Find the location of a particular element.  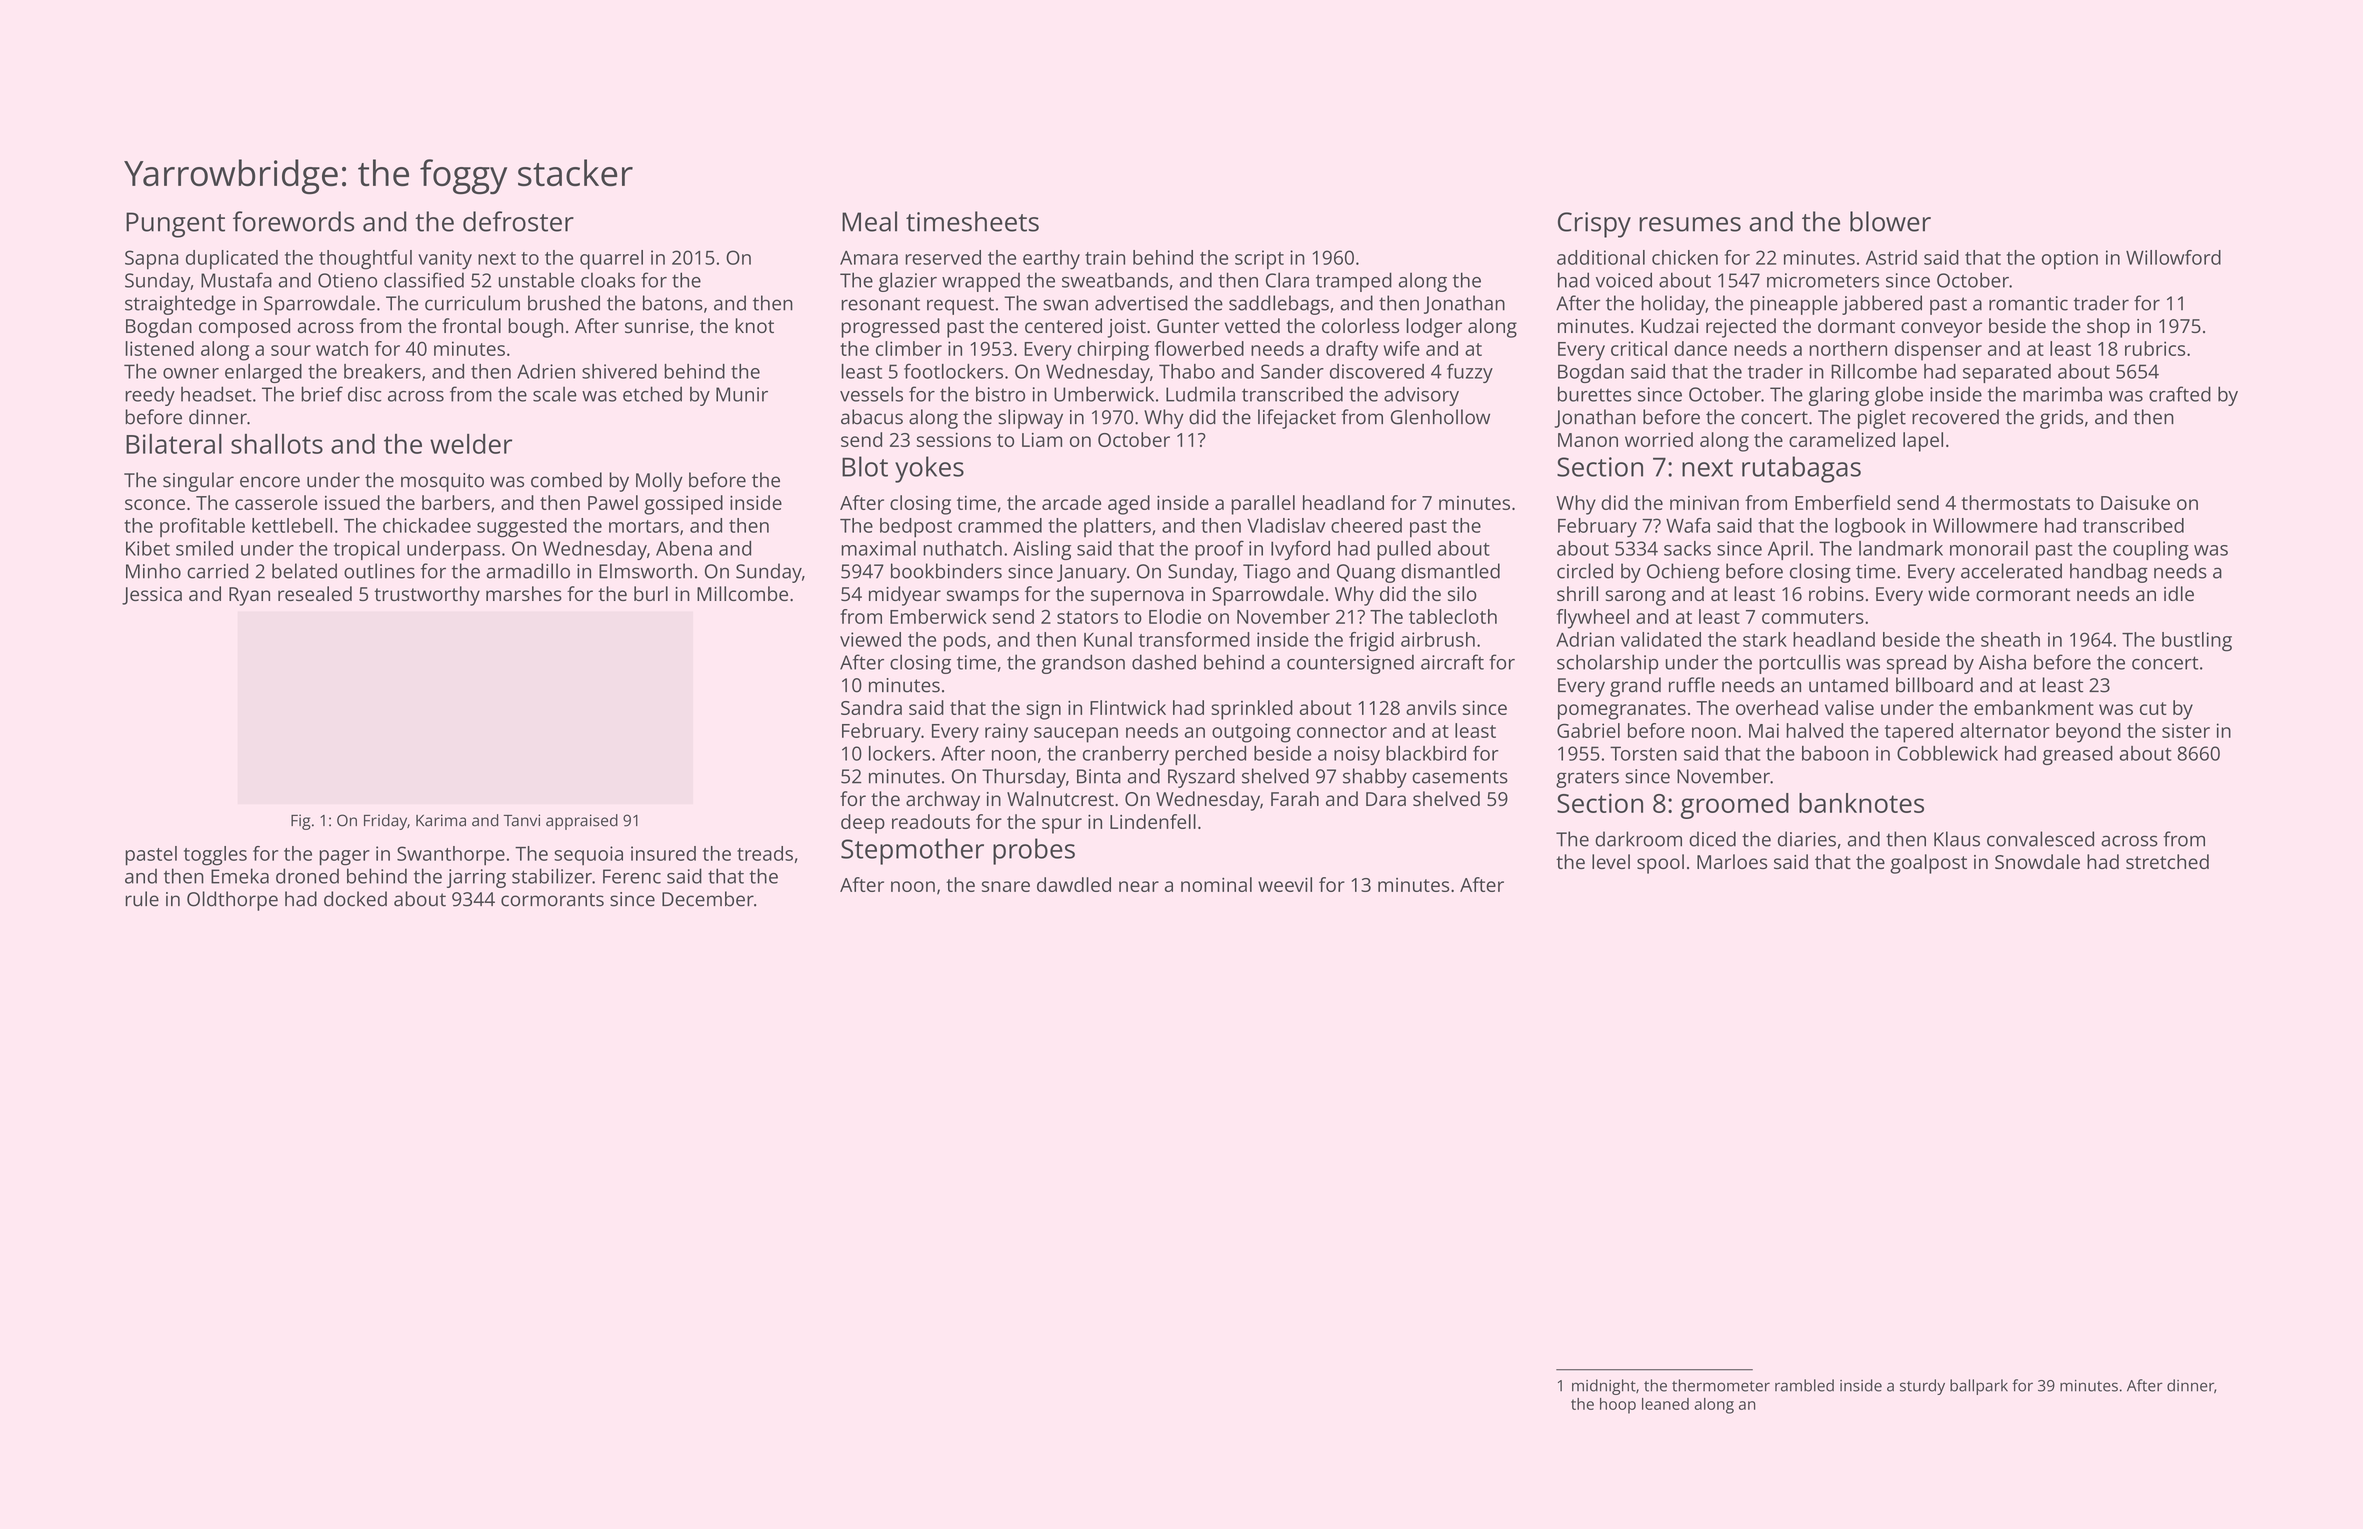

Snowdale is located at coordinates (2037, 861).
